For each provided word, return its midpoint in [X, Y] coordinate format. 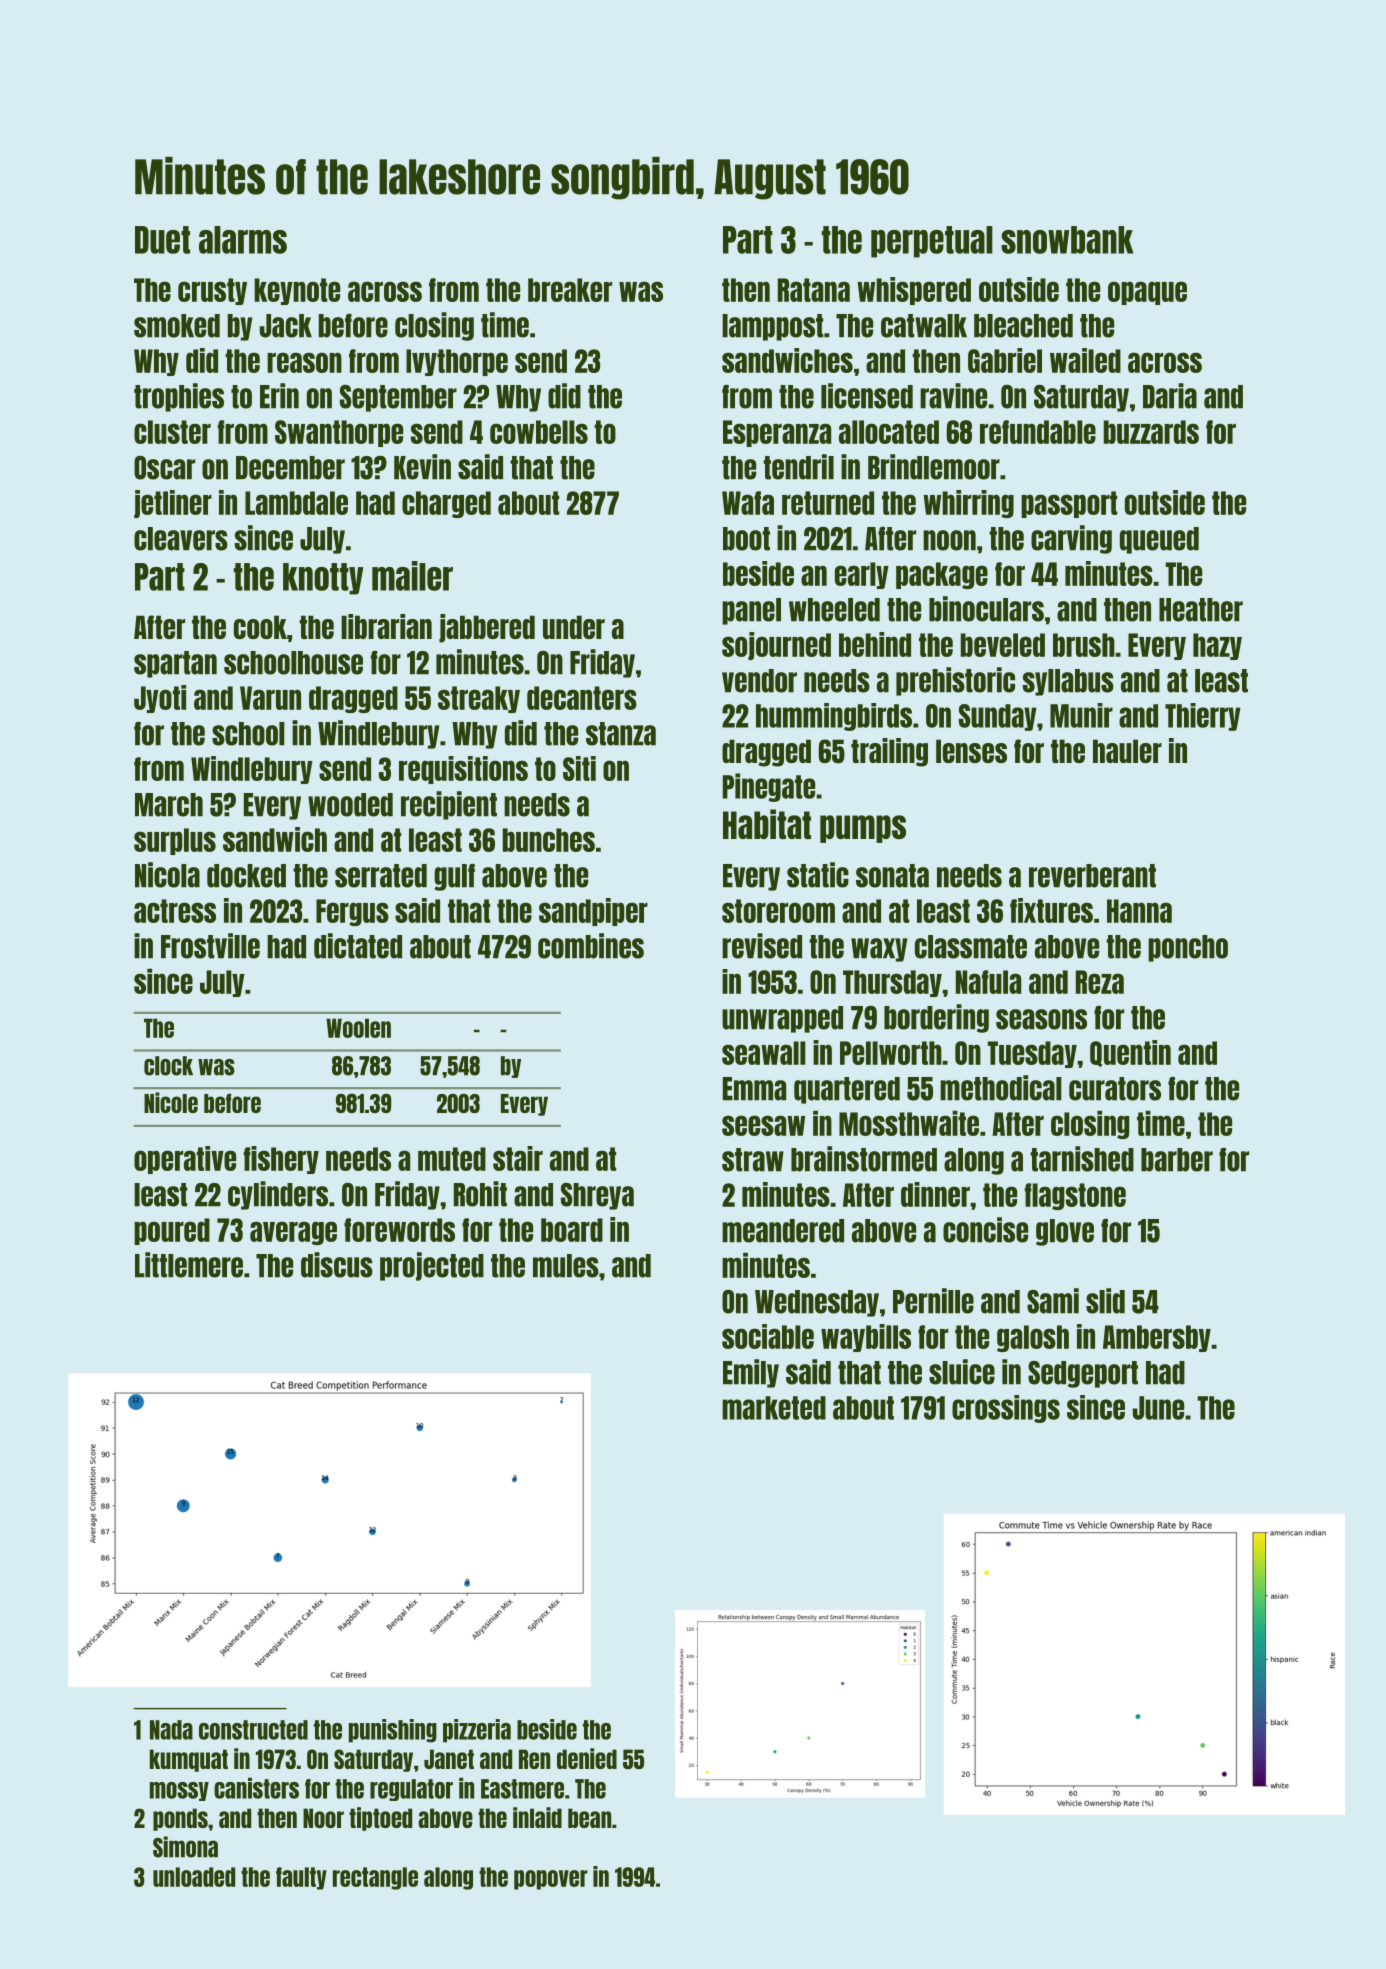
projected [432, 1266]
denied [587, 1758]
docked [246, 876]
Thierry [1203, 717]
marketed [774, 1408]
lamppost [772, 327]
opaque [1147, 293]
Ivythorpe [457, 362]
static [818, 875]
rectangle [375, 1878]
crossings [1006, 1409]
